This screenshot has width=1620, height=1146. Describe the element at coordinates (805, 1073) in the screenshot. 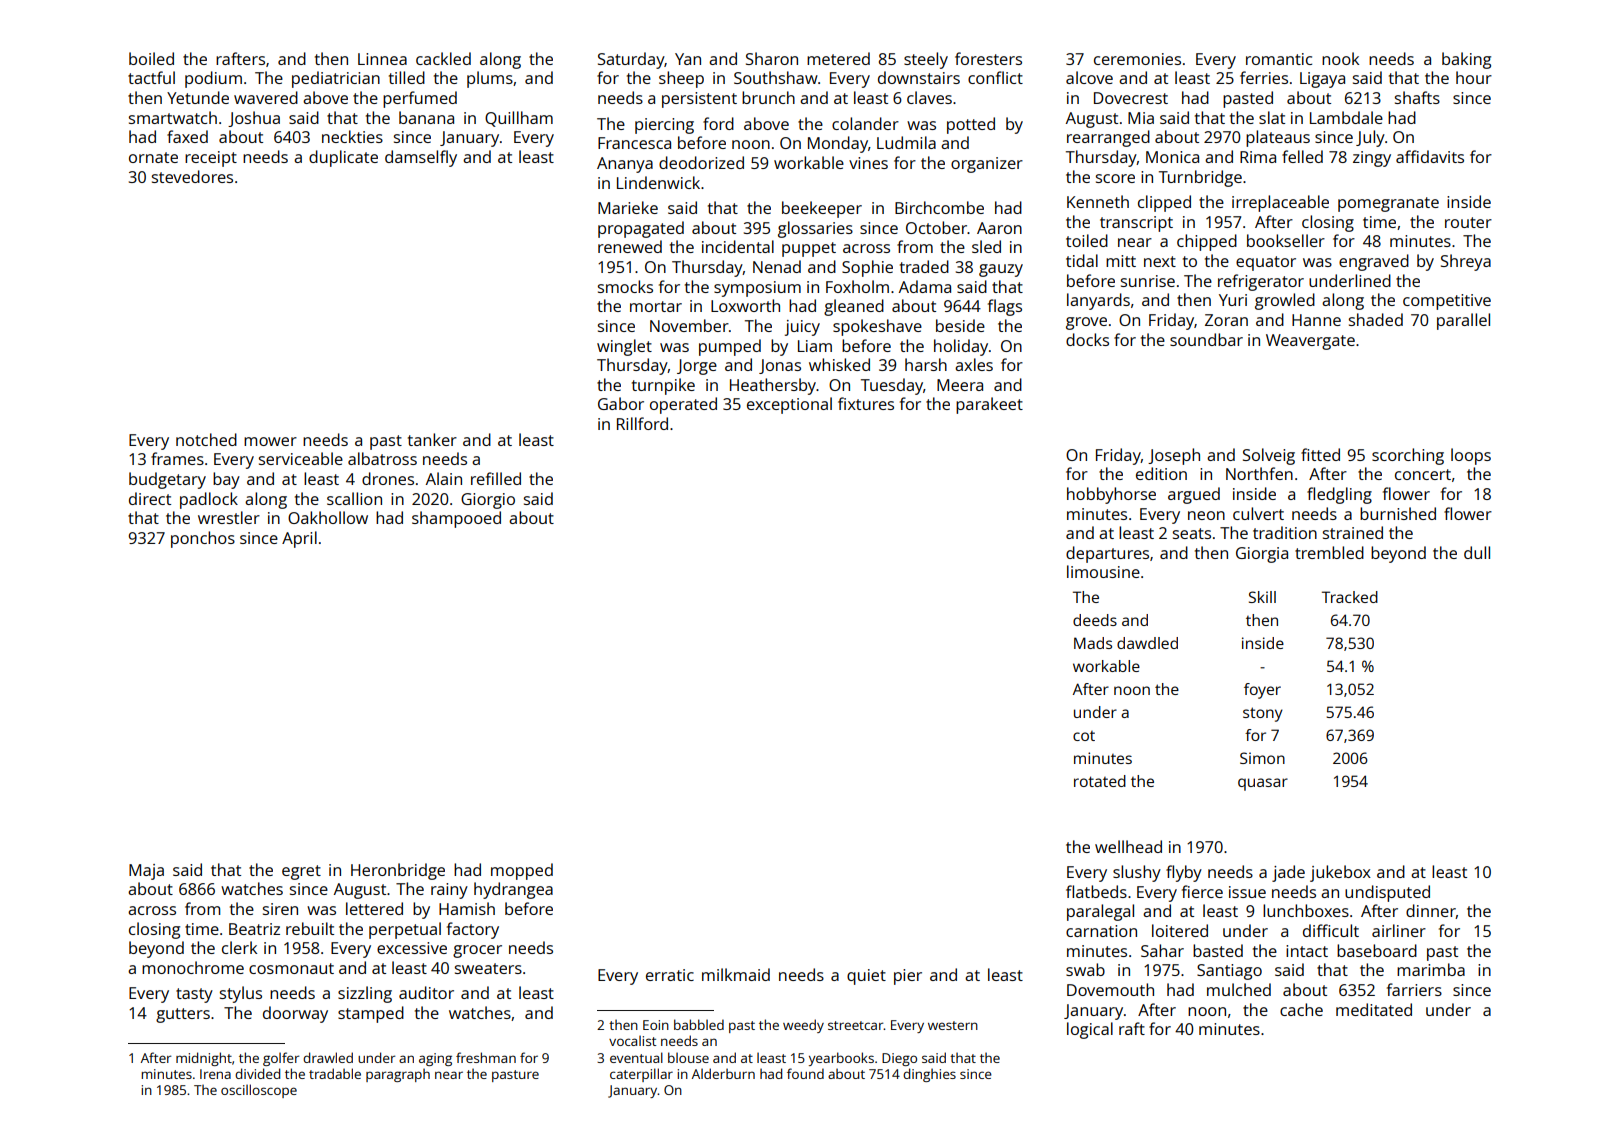

I see `found` at that location.
